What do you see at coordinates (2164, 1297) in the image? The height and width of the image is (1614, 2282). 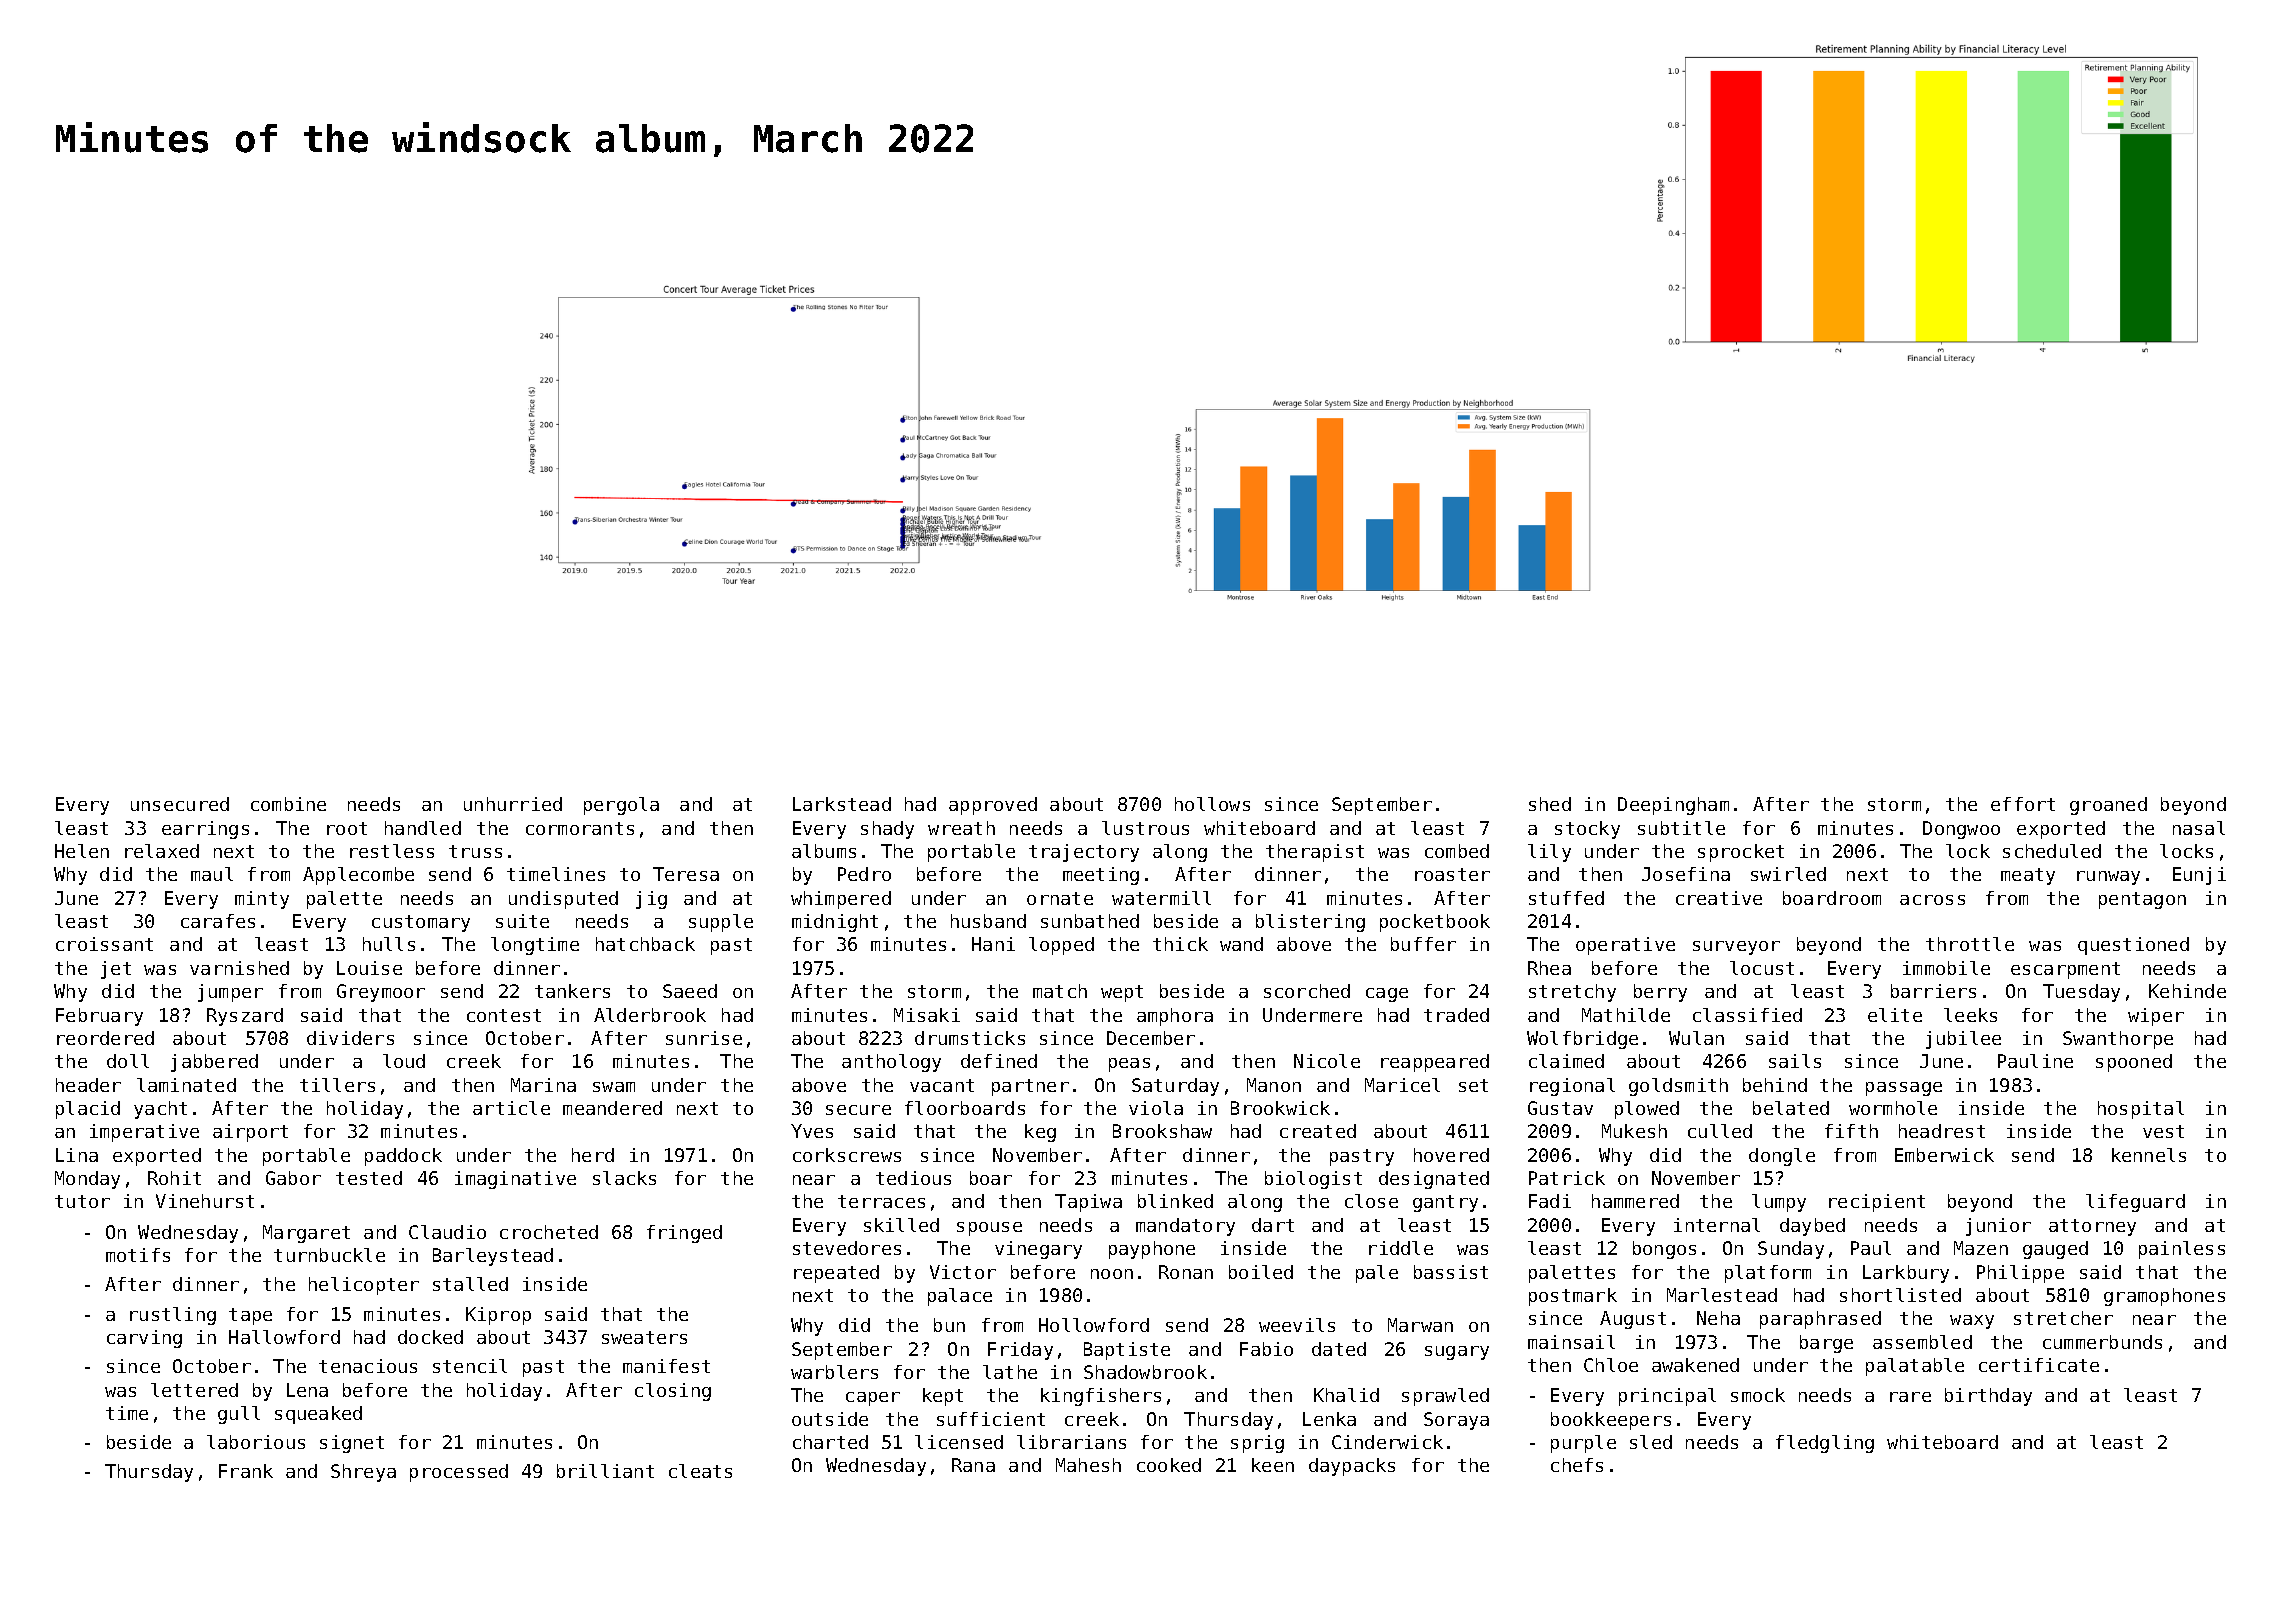 I see `gramophones` at bounding box center [2164, 1297].
